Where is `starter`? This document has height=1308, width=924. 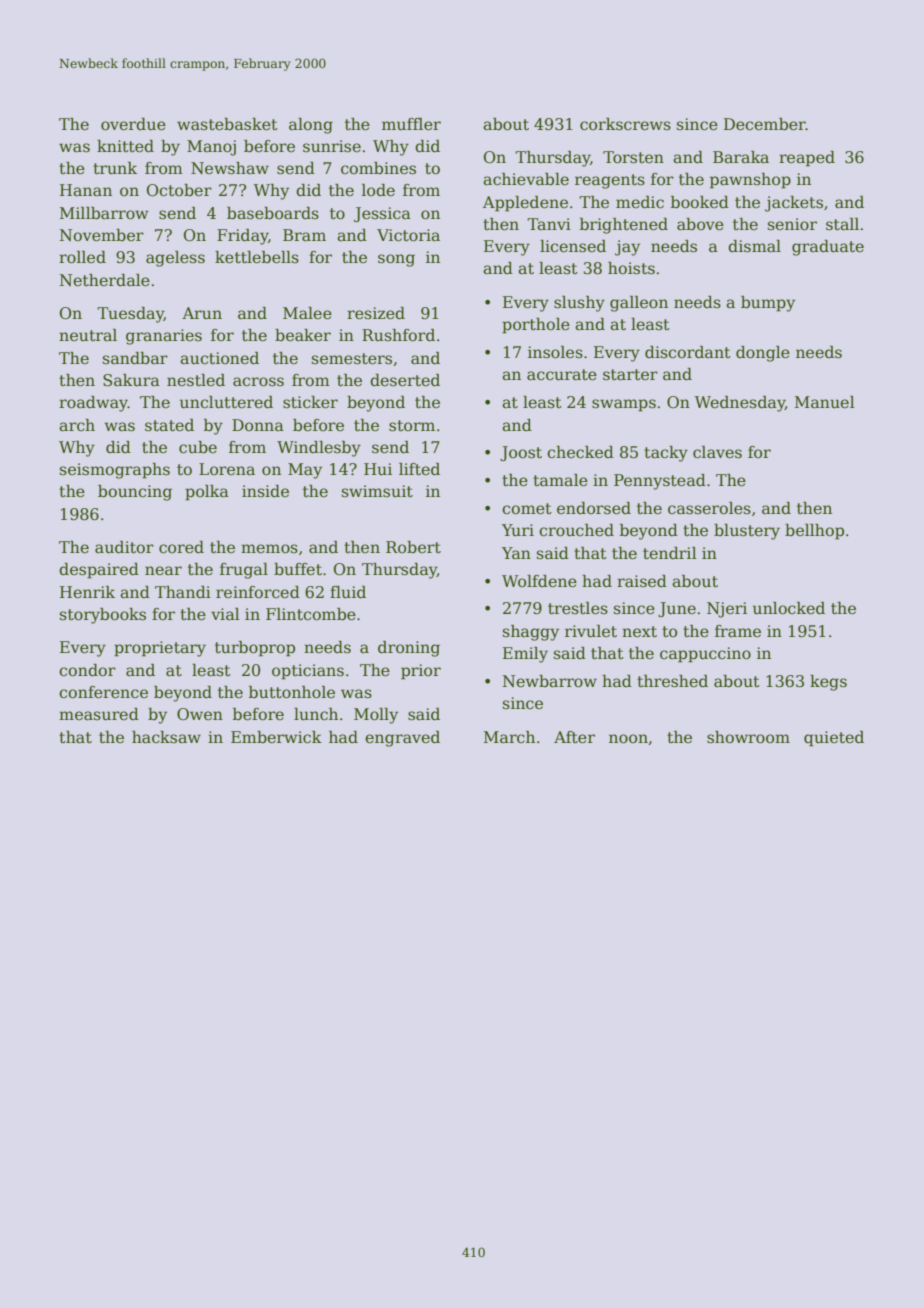
starter is located at coordinates (630, 375).
